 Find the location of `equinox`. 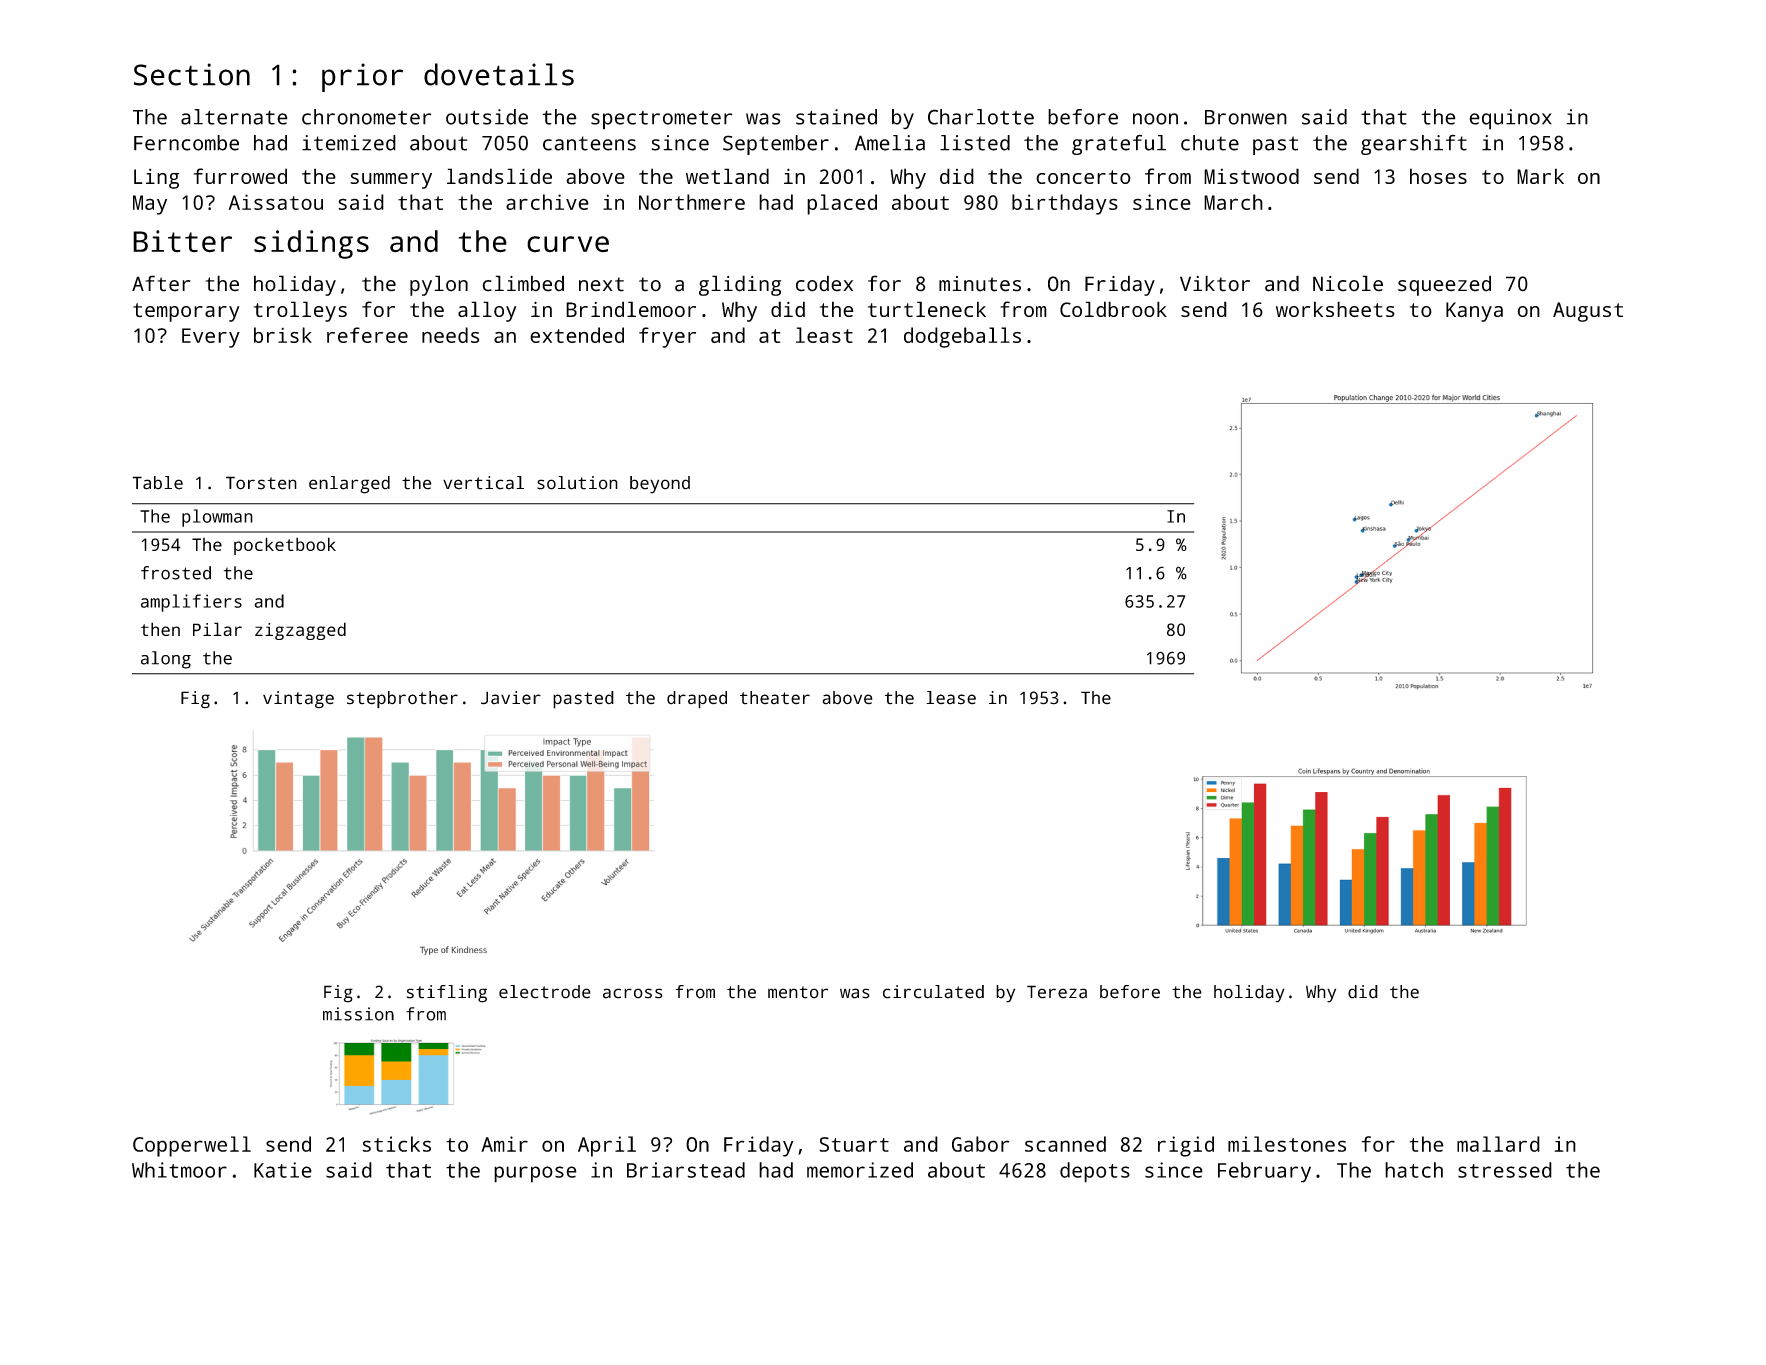

equinox is located at coordinates (1510, 119).
